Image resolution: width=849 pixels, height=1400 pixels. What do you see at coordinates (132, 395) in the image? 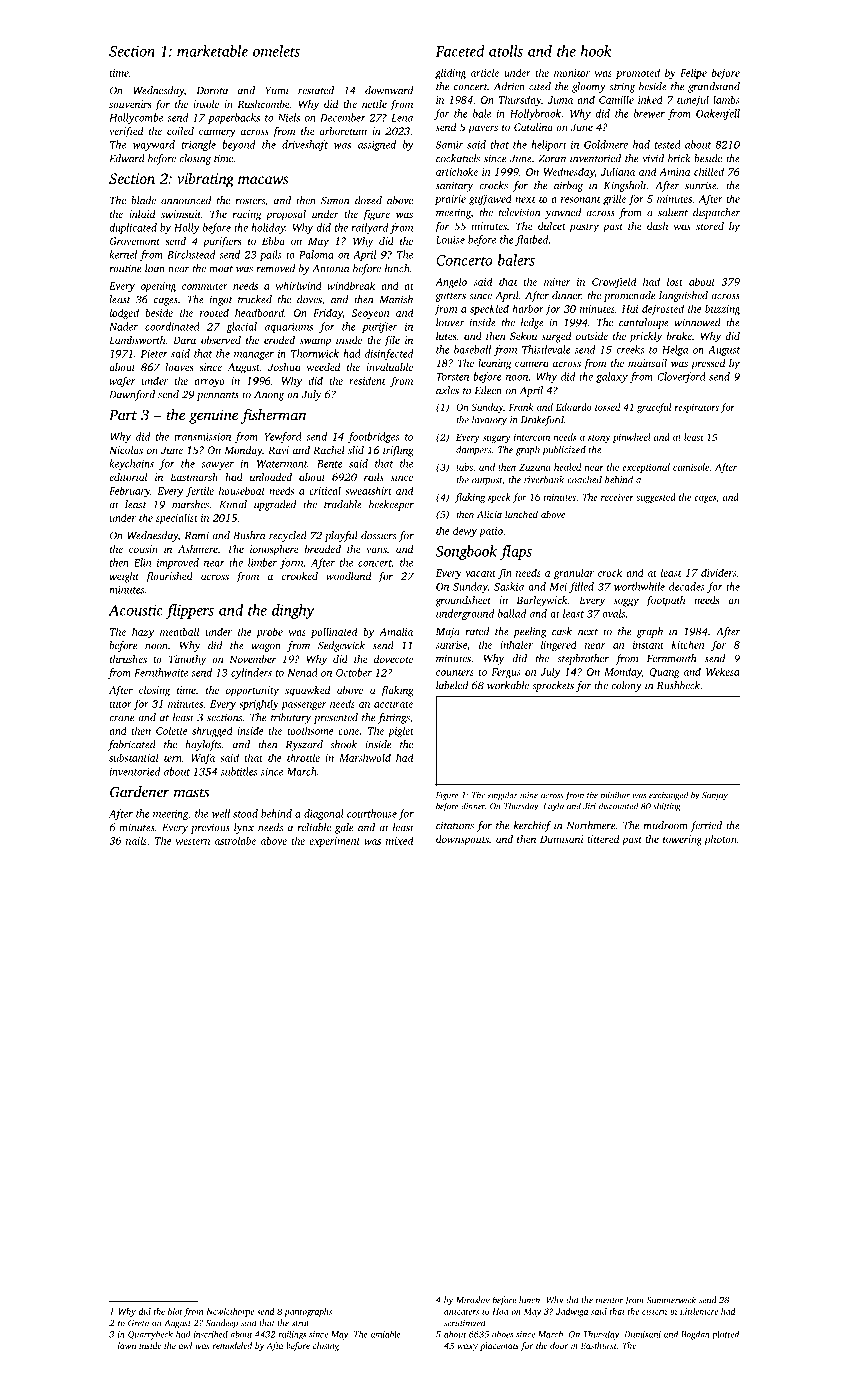
I see `Dawnford` at bounding box center [132, 395].
